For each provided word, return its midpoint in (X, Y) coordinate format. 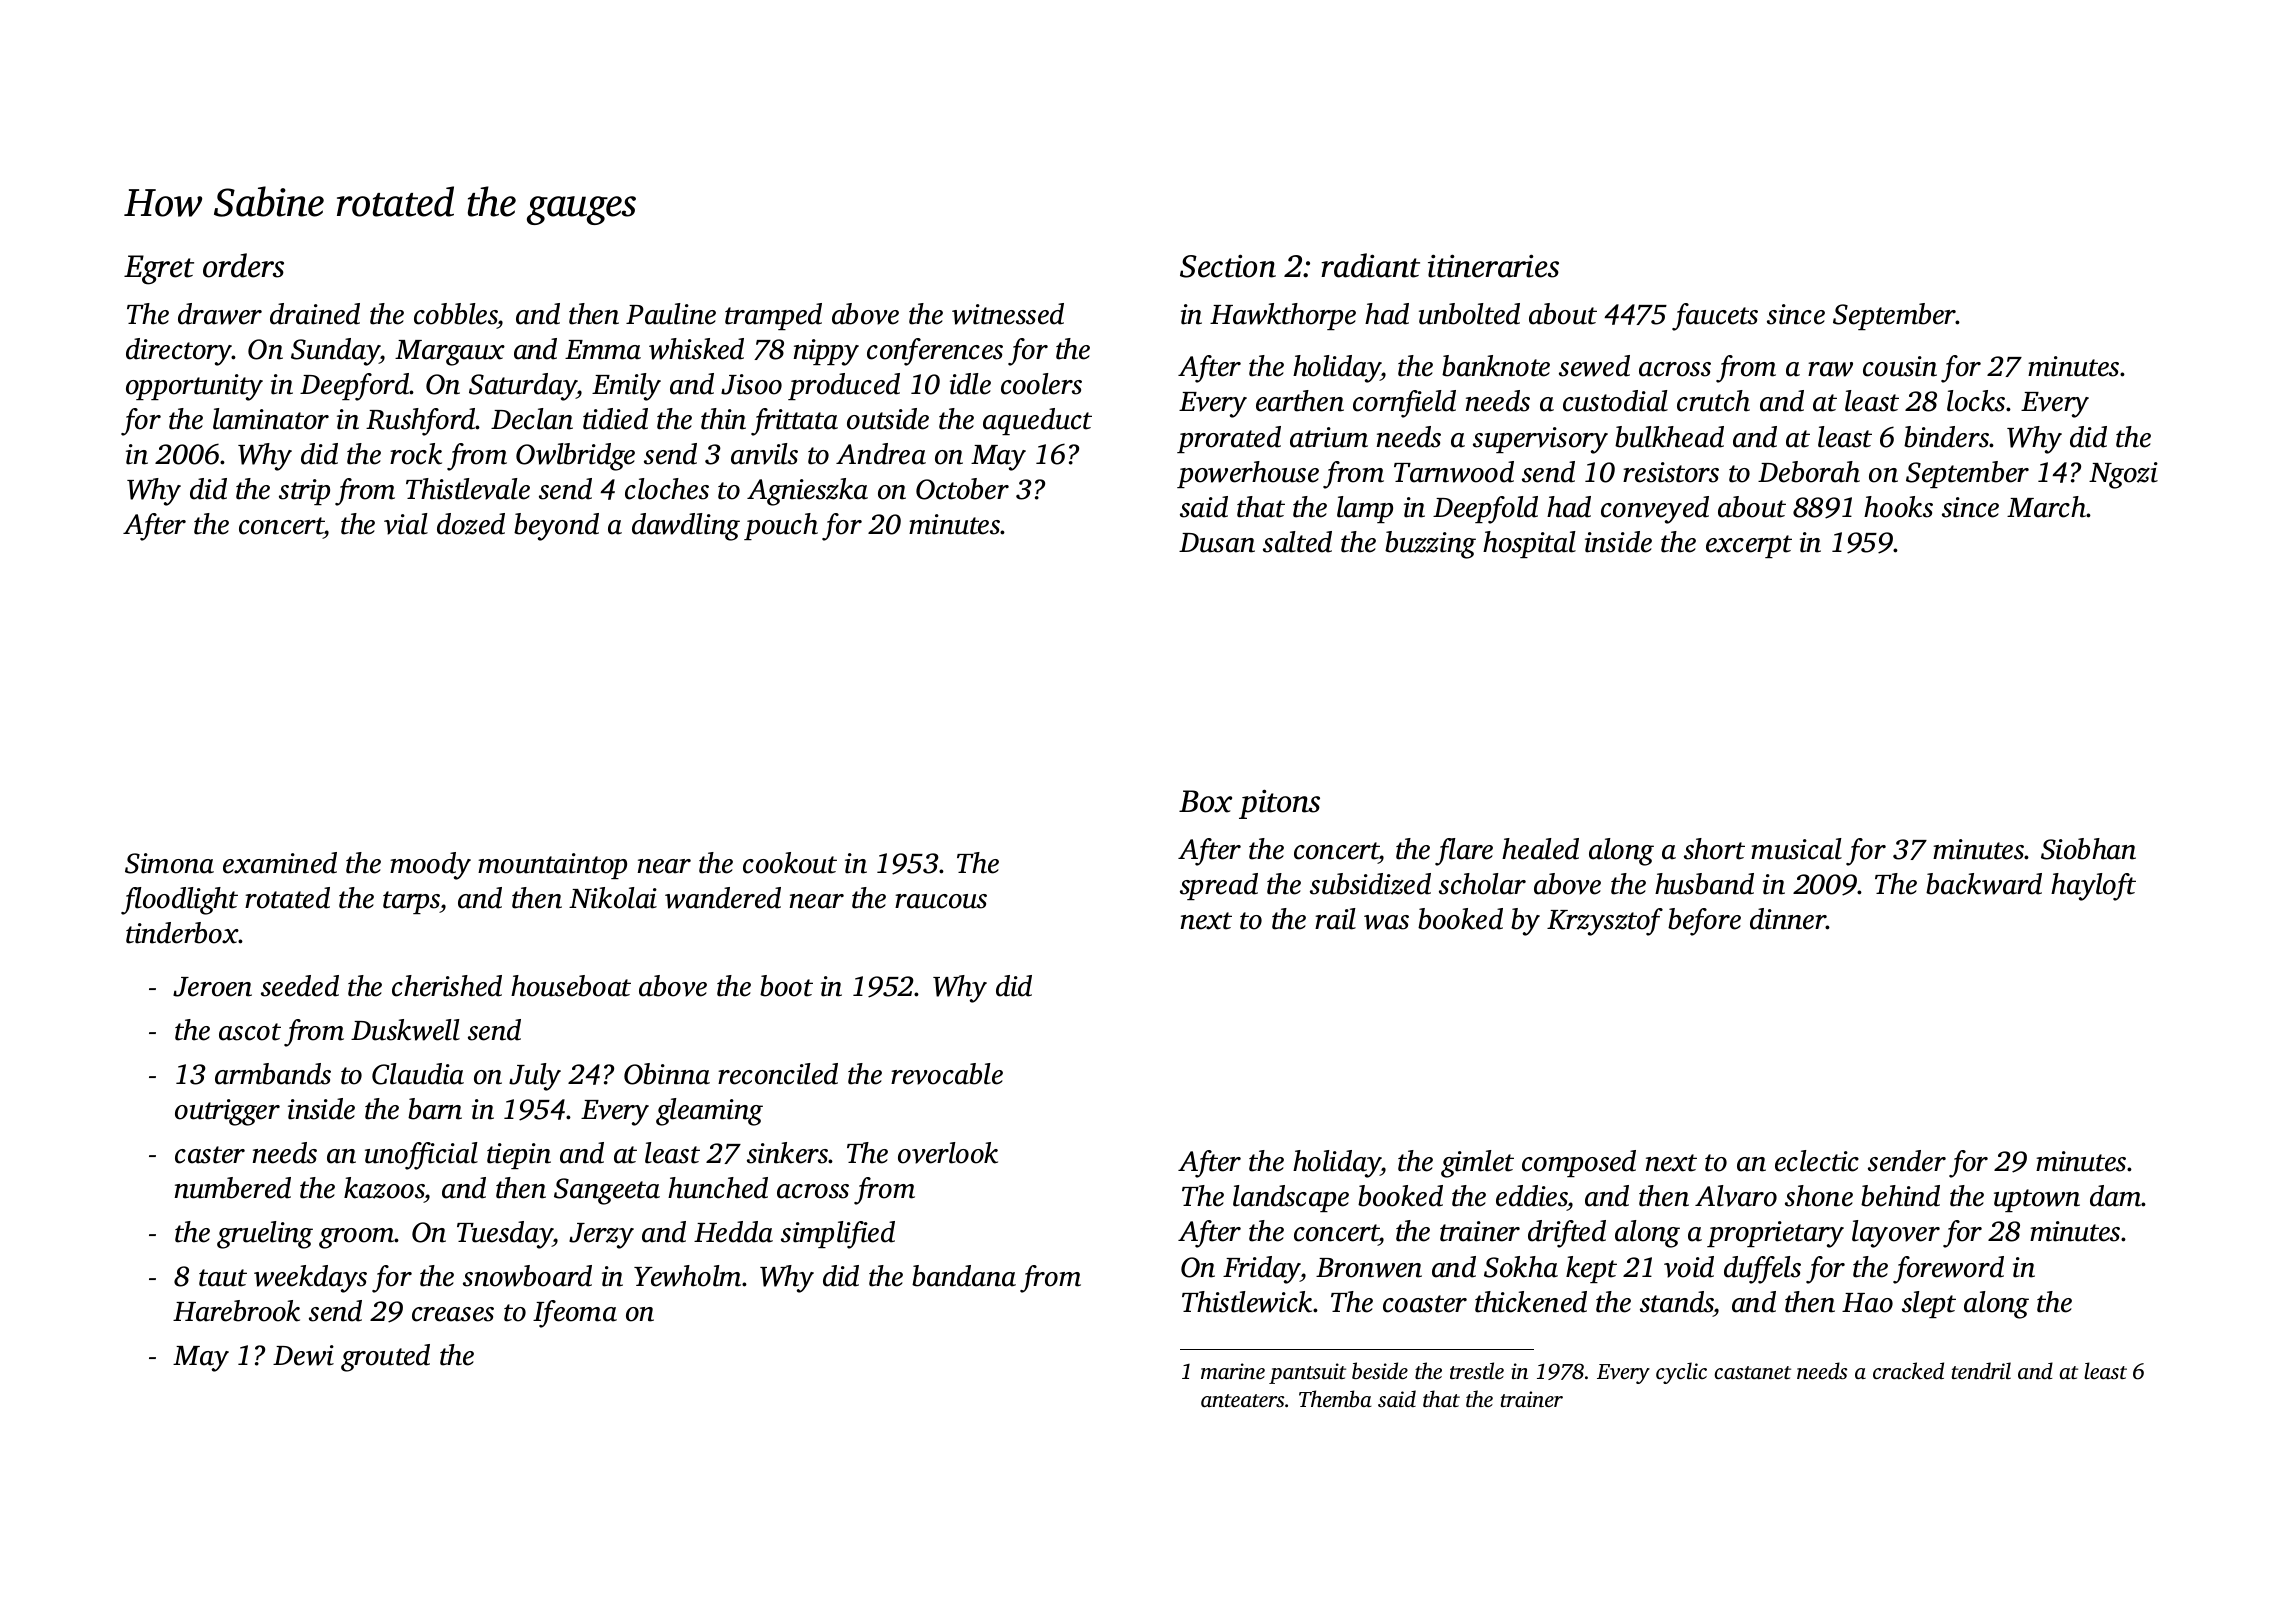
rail (1335, 919)
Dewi (303, 1355)
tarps (411, 902)
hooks (1898, 507)
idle (970, 384)
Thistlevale (468, 489)
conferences (935, 352)
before (1704, 922)
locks (1976, 401)
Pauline (671, 314)
